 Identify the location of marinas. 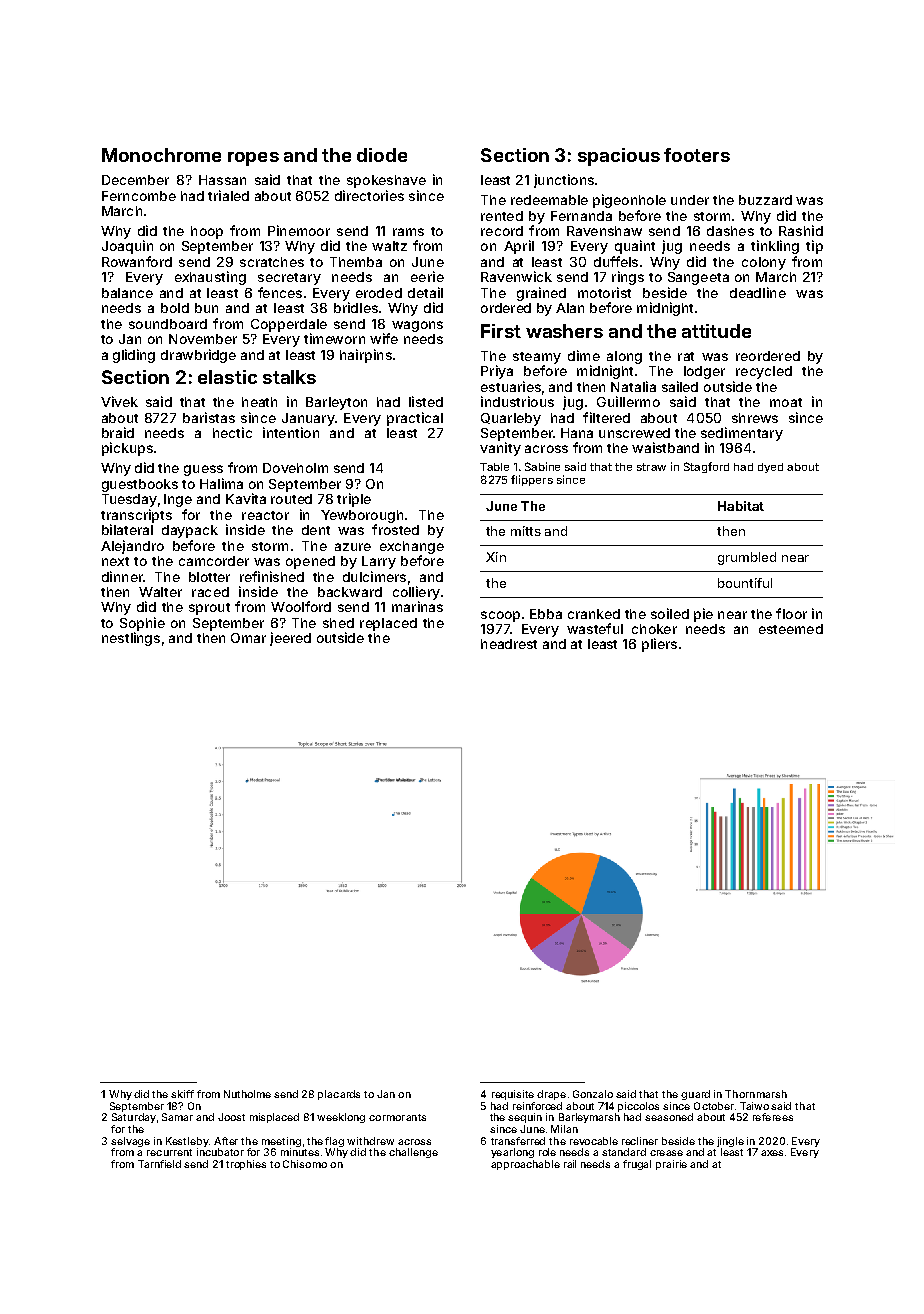
(417, 606).
